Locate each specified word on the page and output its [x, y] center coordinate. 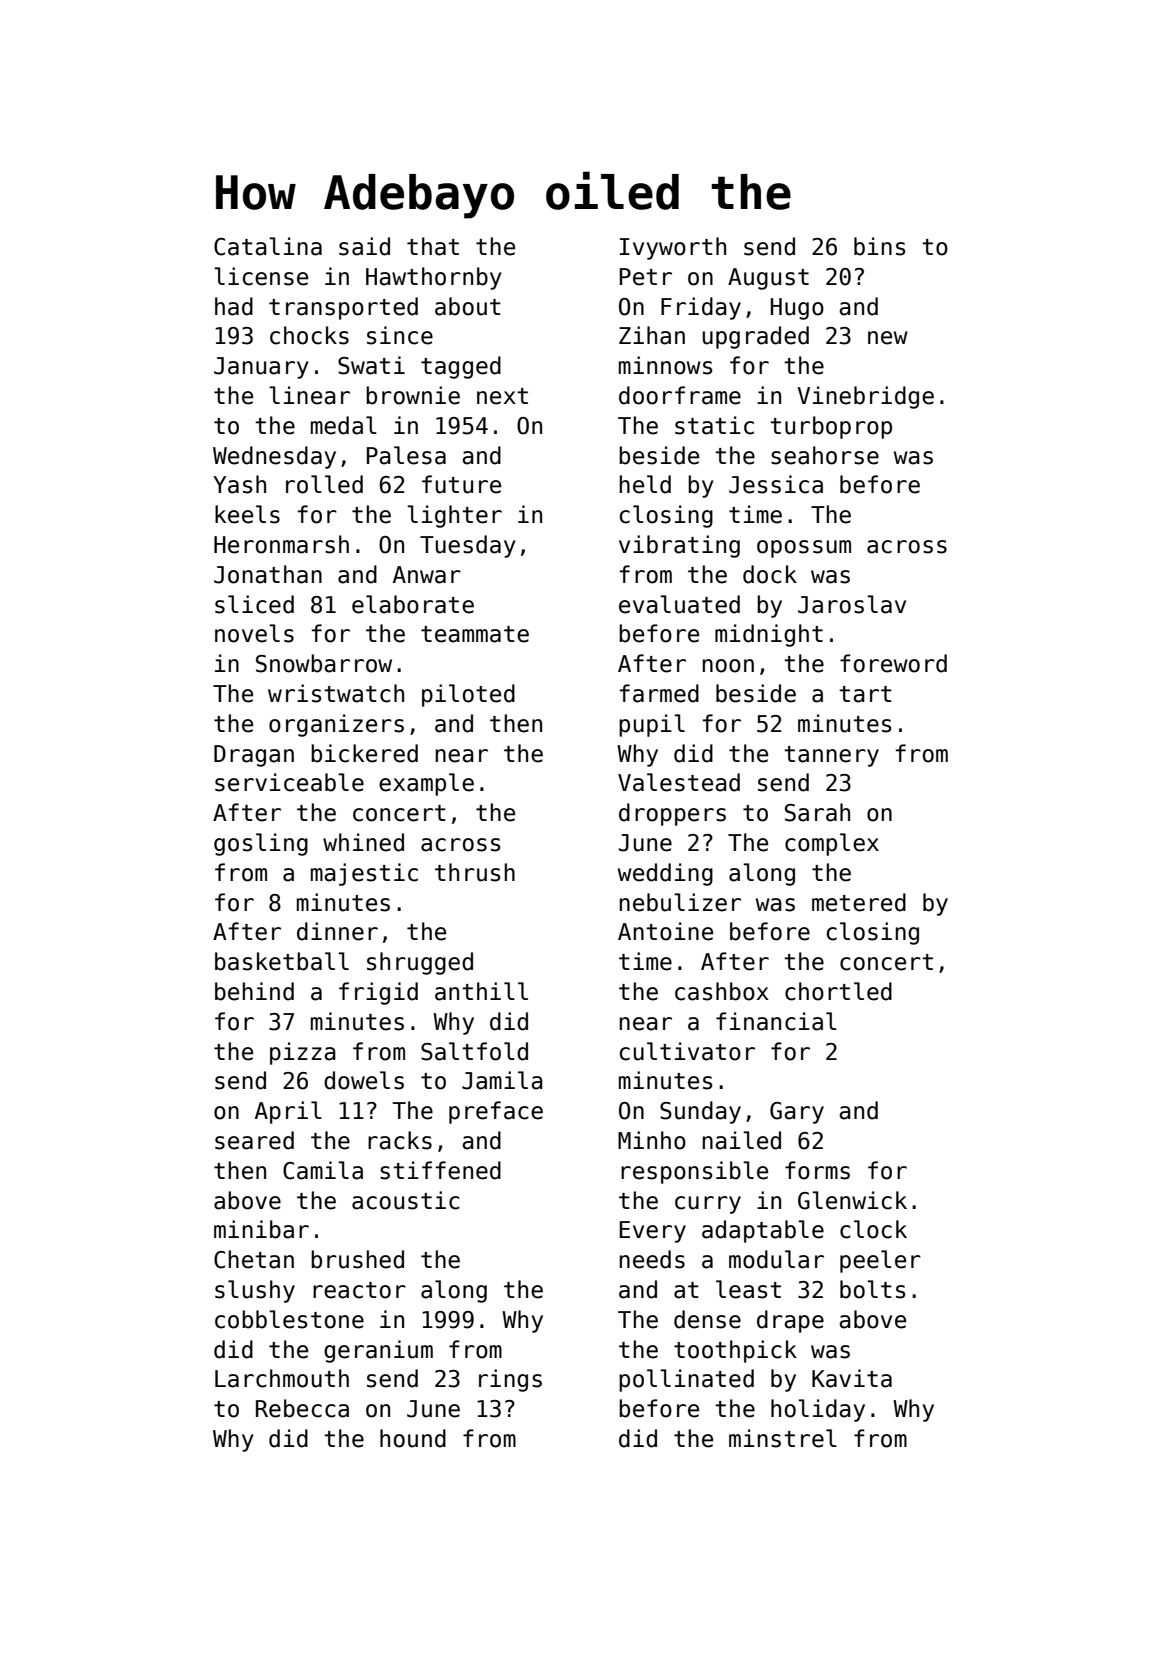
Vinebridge [865, 397]
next [502, 396]
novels [254, 633]
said [364, 246]
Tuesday [468, 546]
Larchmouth [282, 1378]
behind [254, 991]
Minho [652, 1140]
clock [873, 1229]
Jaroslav [852, 604]
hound [413, 1438]
